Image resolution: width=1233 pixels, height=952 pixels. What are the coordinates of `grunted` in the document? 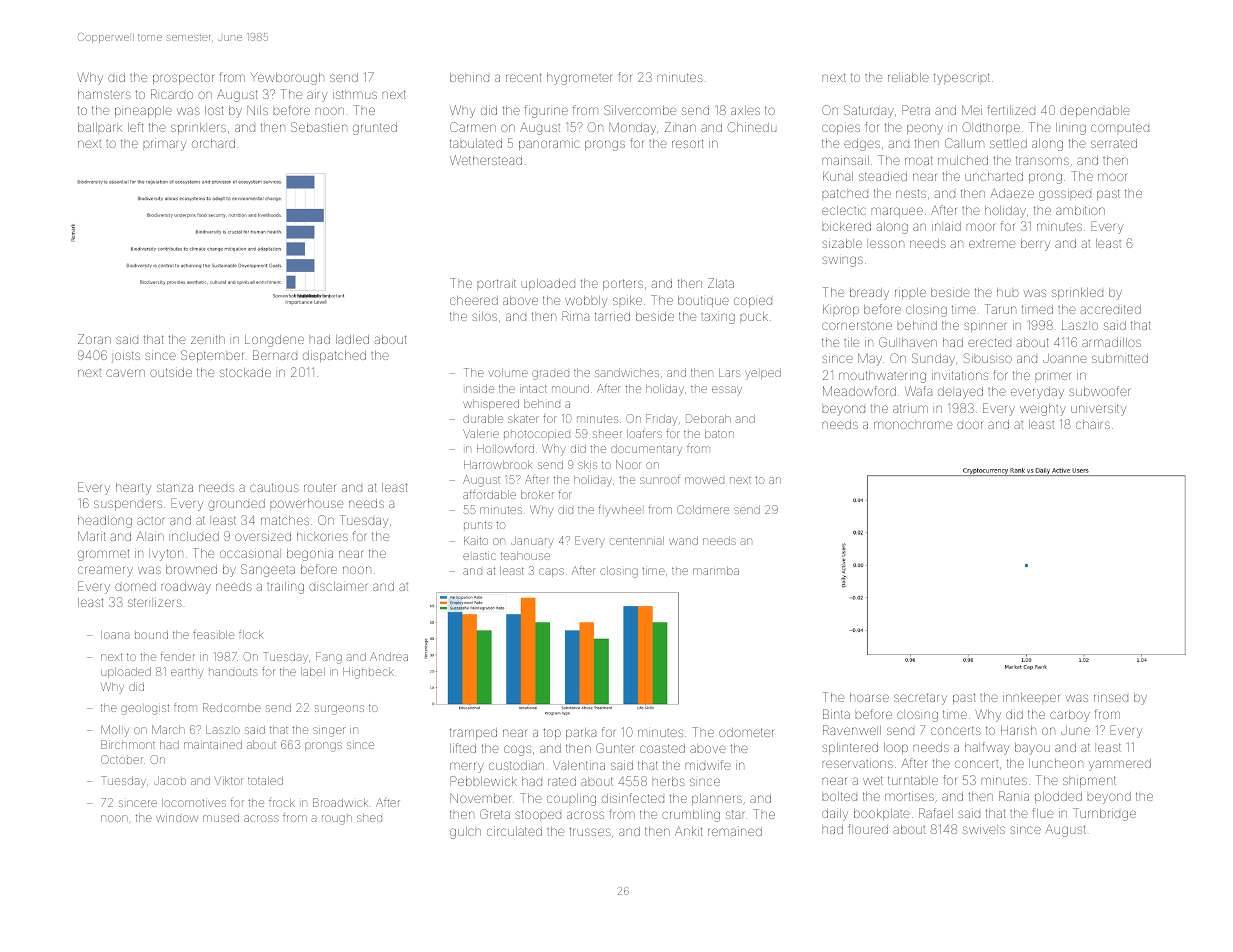 It's located at (375, 129).
